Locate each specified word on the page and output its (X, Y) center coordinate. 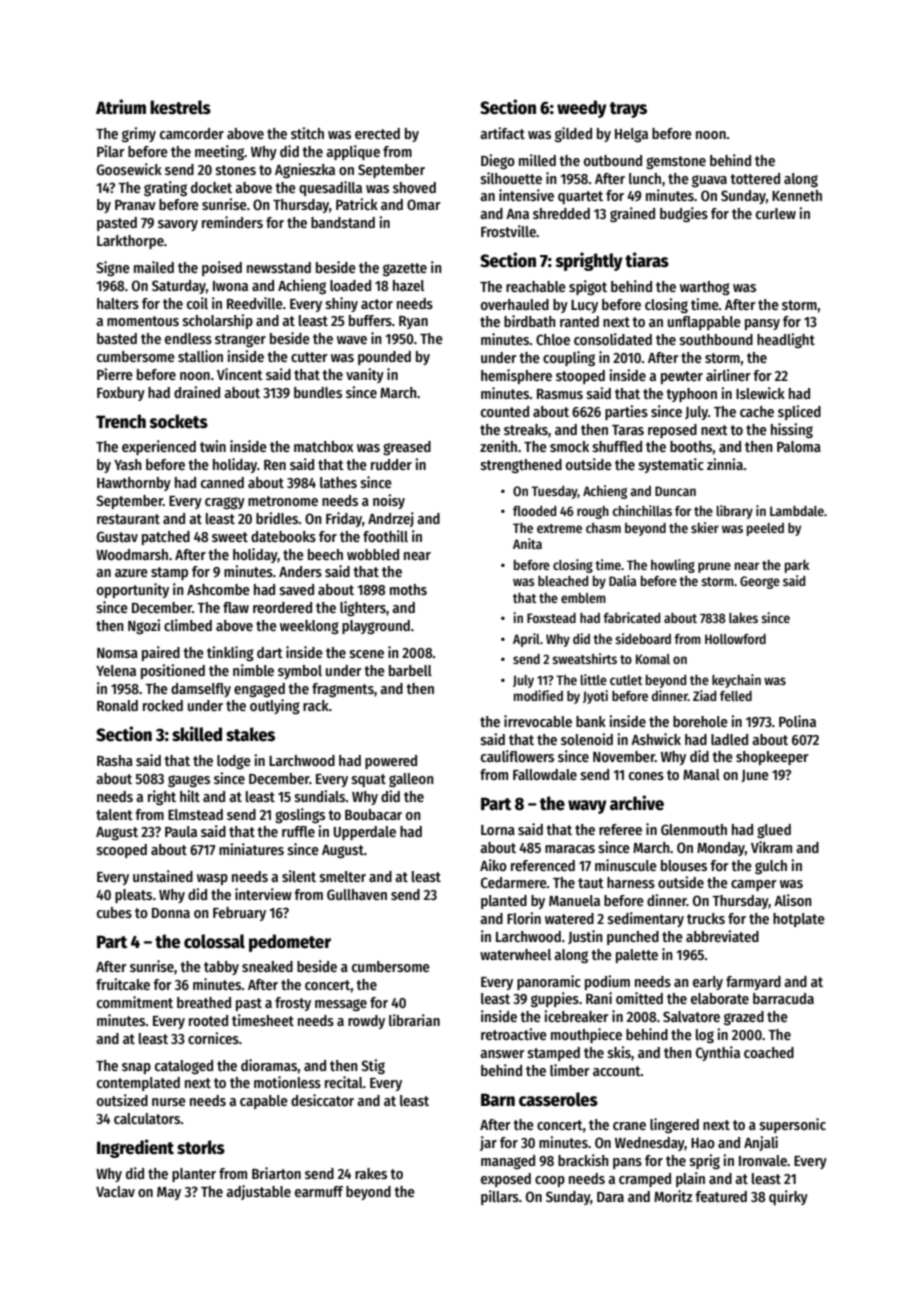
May (169, 1193)
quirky (788, 1197)
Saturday (179, 287)
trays (628, 110)
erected (377, 133)
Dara (610, 1197)
